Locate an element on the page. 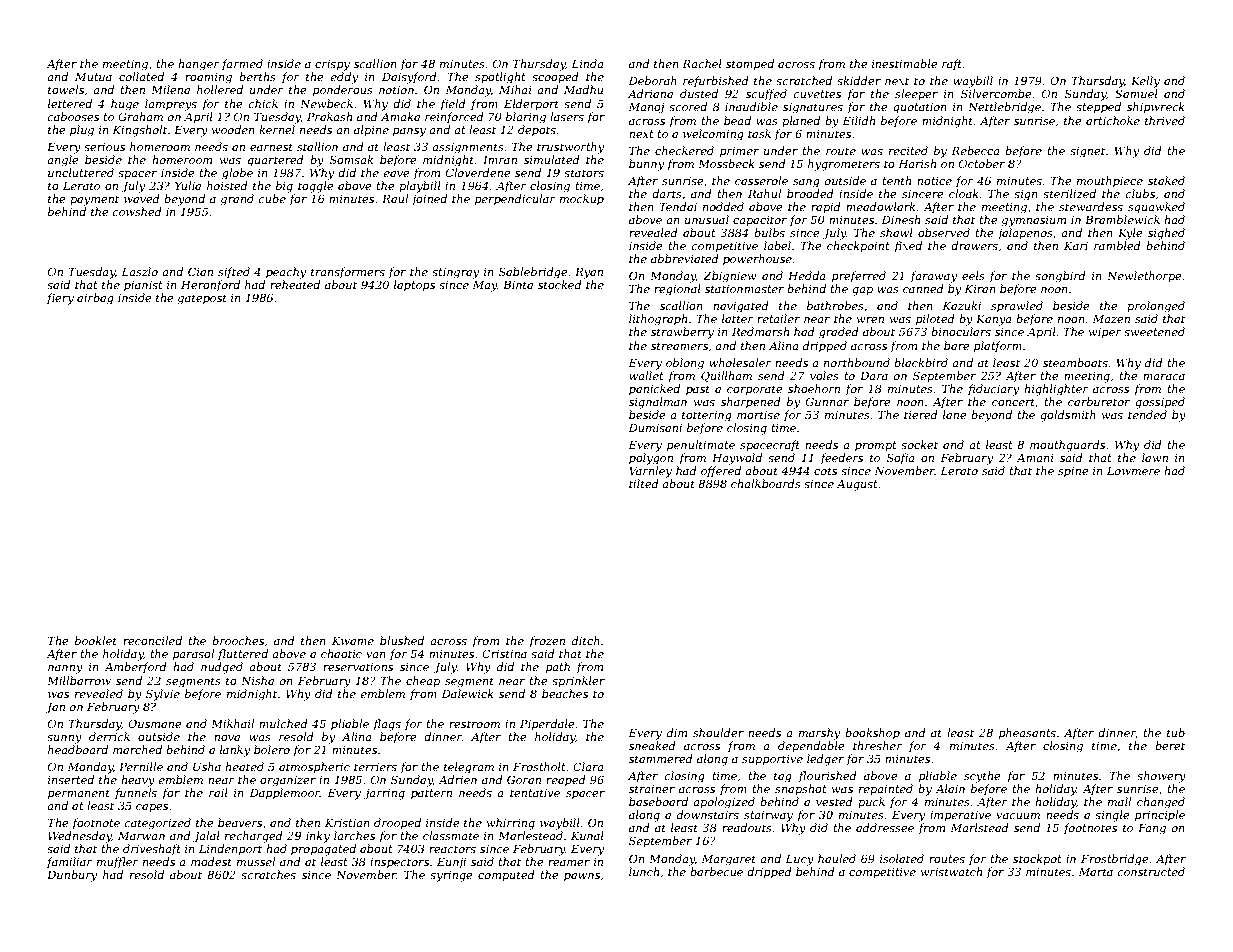 Image resolution: width=1233 pixels, height=952 pixels. gatepost is located at coordinates (202, 299).
